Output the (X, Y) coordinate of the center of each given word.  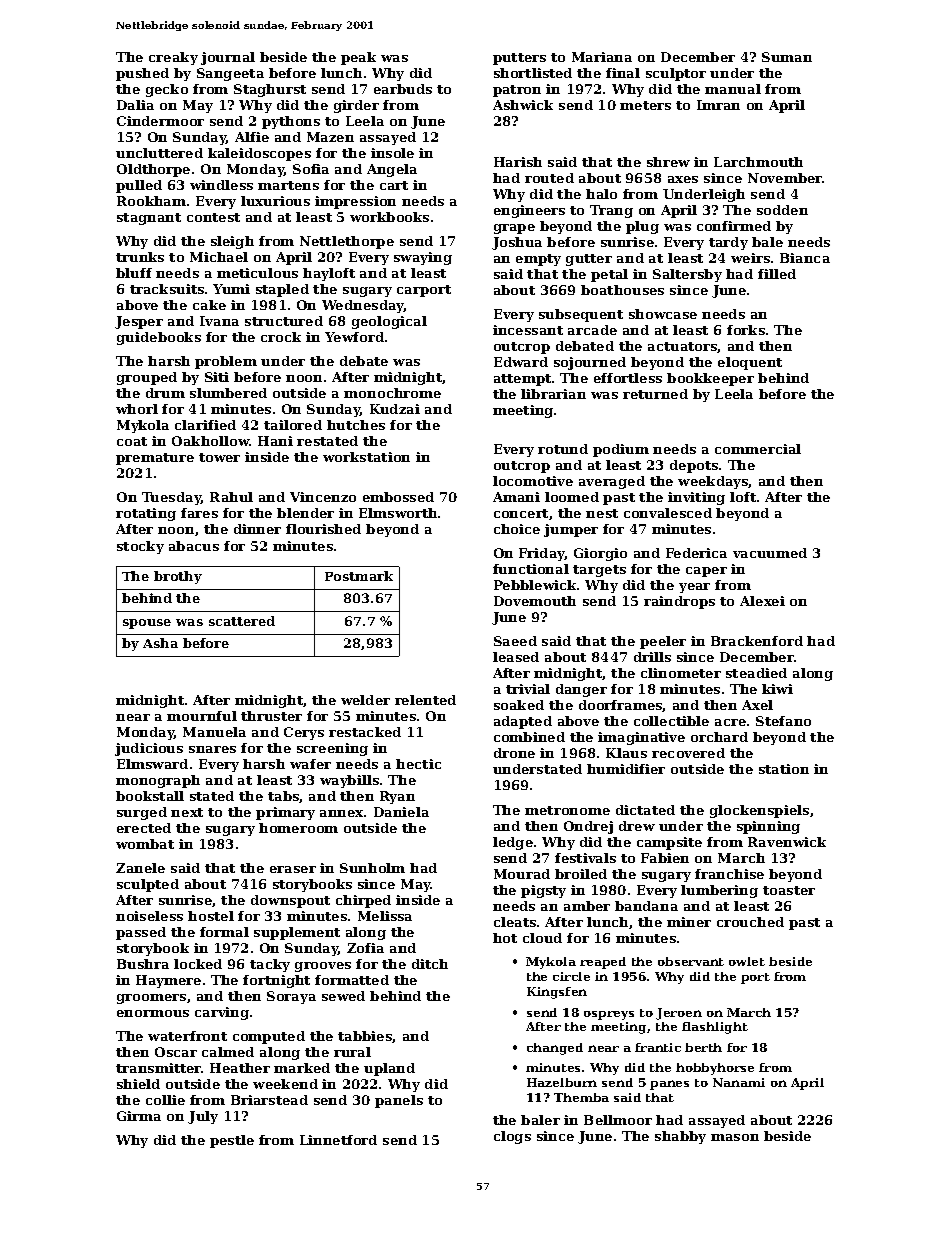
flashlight (715, 1028)
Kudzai (395, 409)
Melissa (385, 916)
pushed (142, 74)
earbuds (403, 89)
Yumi (231, 289)
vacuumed (770, 553)
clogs (512, 1137)
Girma (139, 1116)
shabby (680, 1137)
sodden (782, 210)
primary (285, 813)
